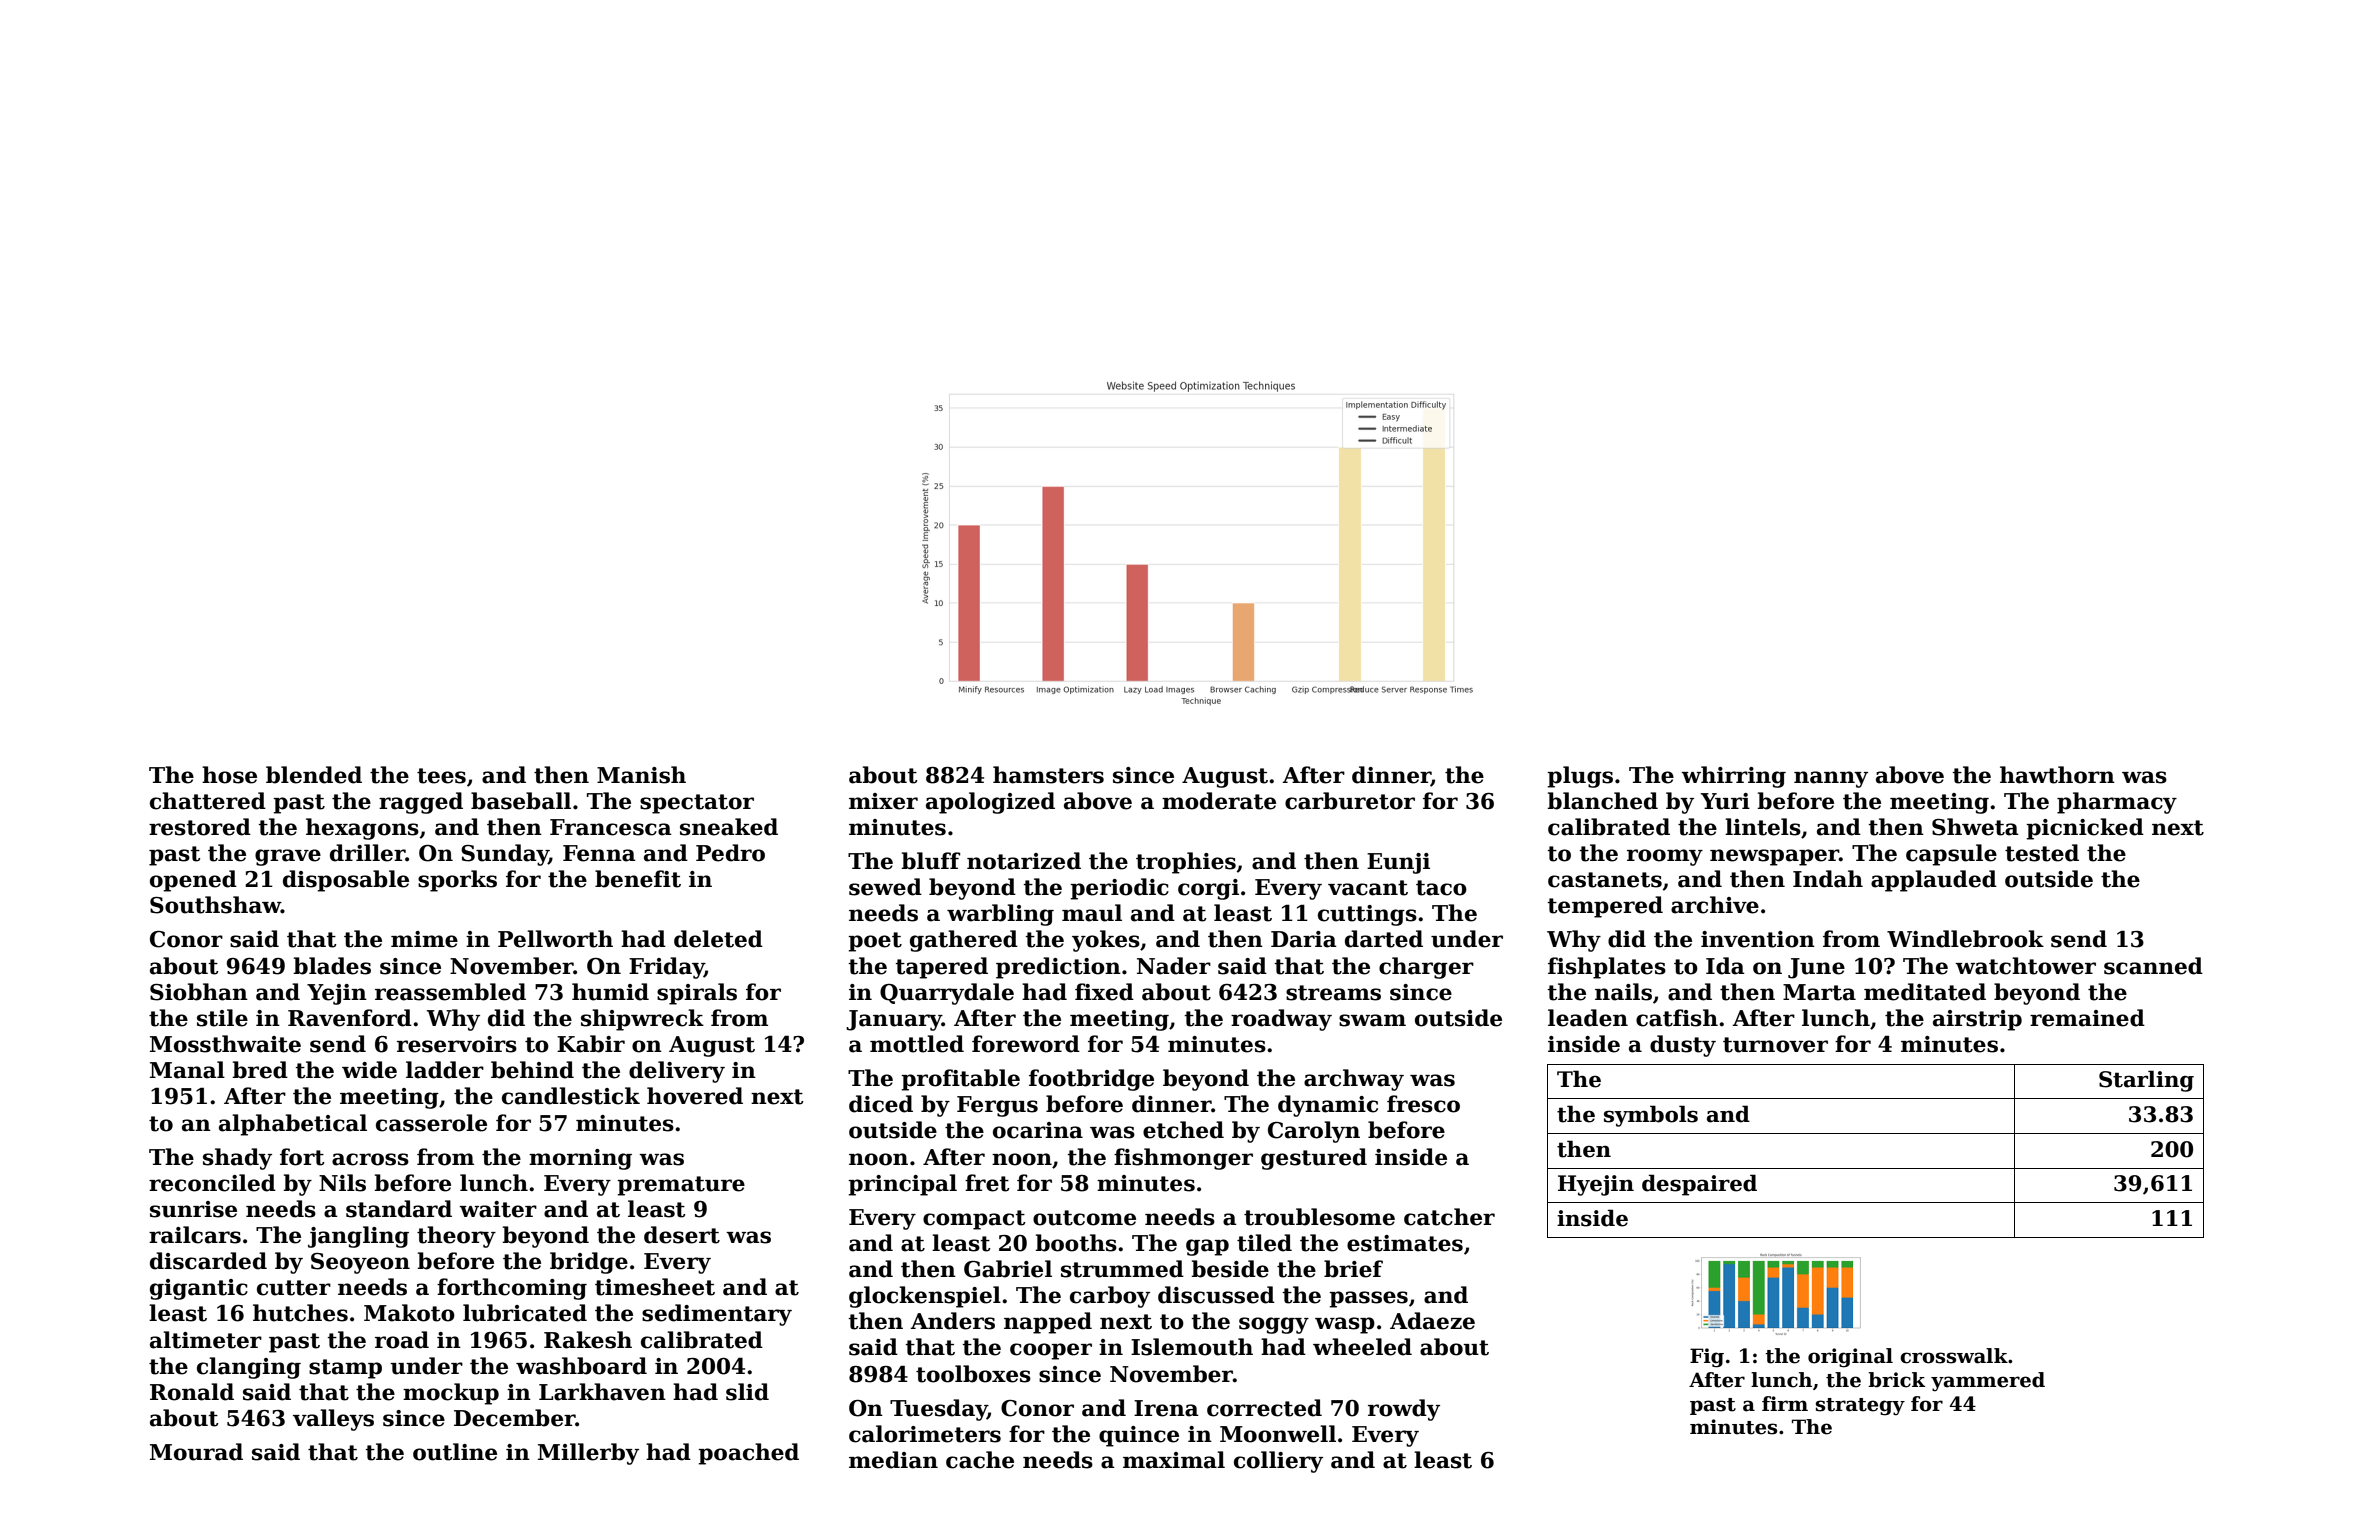 This page has width=2353, height=1522. Describe the element at coordinates (1699, 1185) in the page. I see `despaired` at that location.
